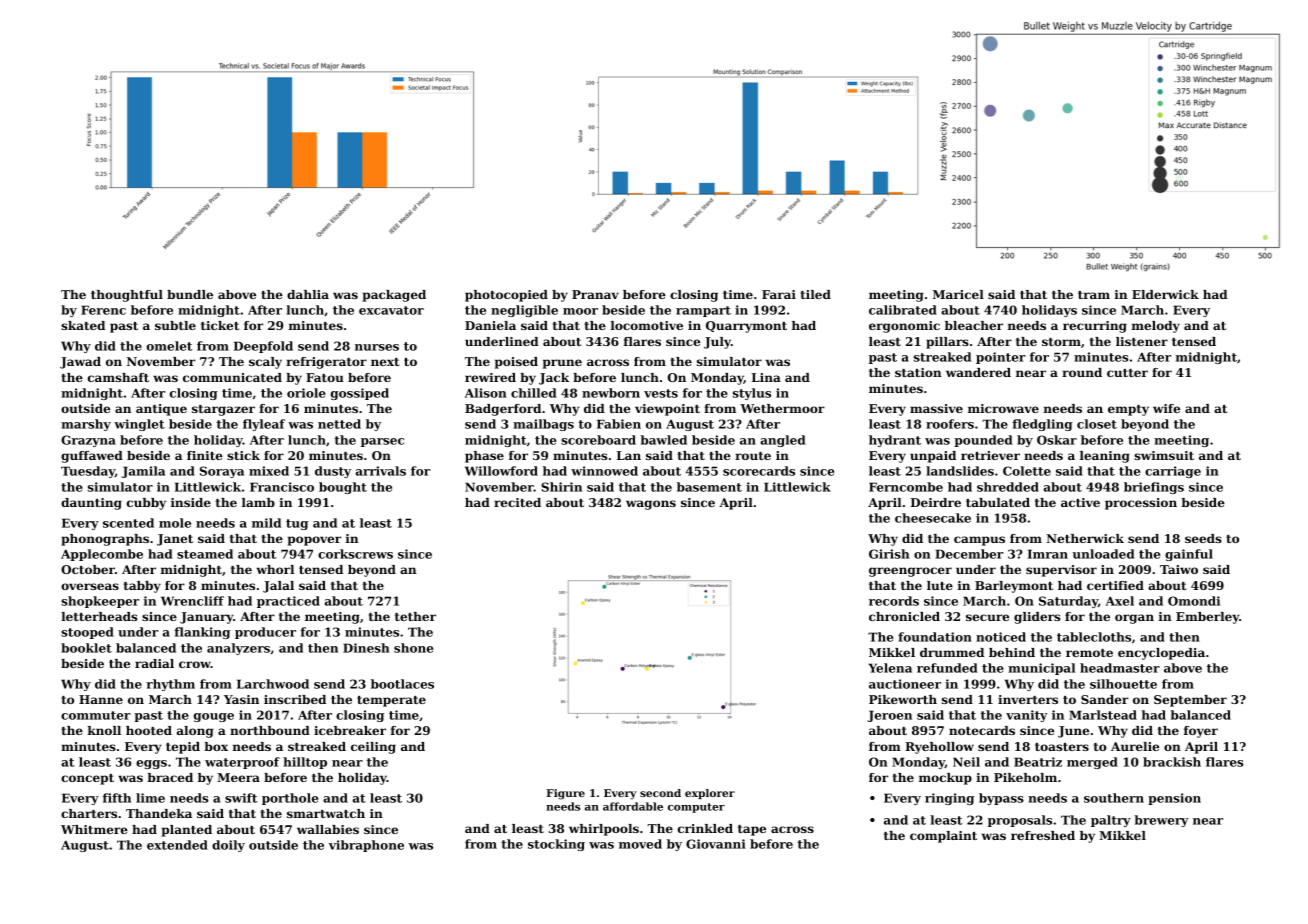 This page has width=1308, height=924. I want to click on foundation, so click(935, 637).
